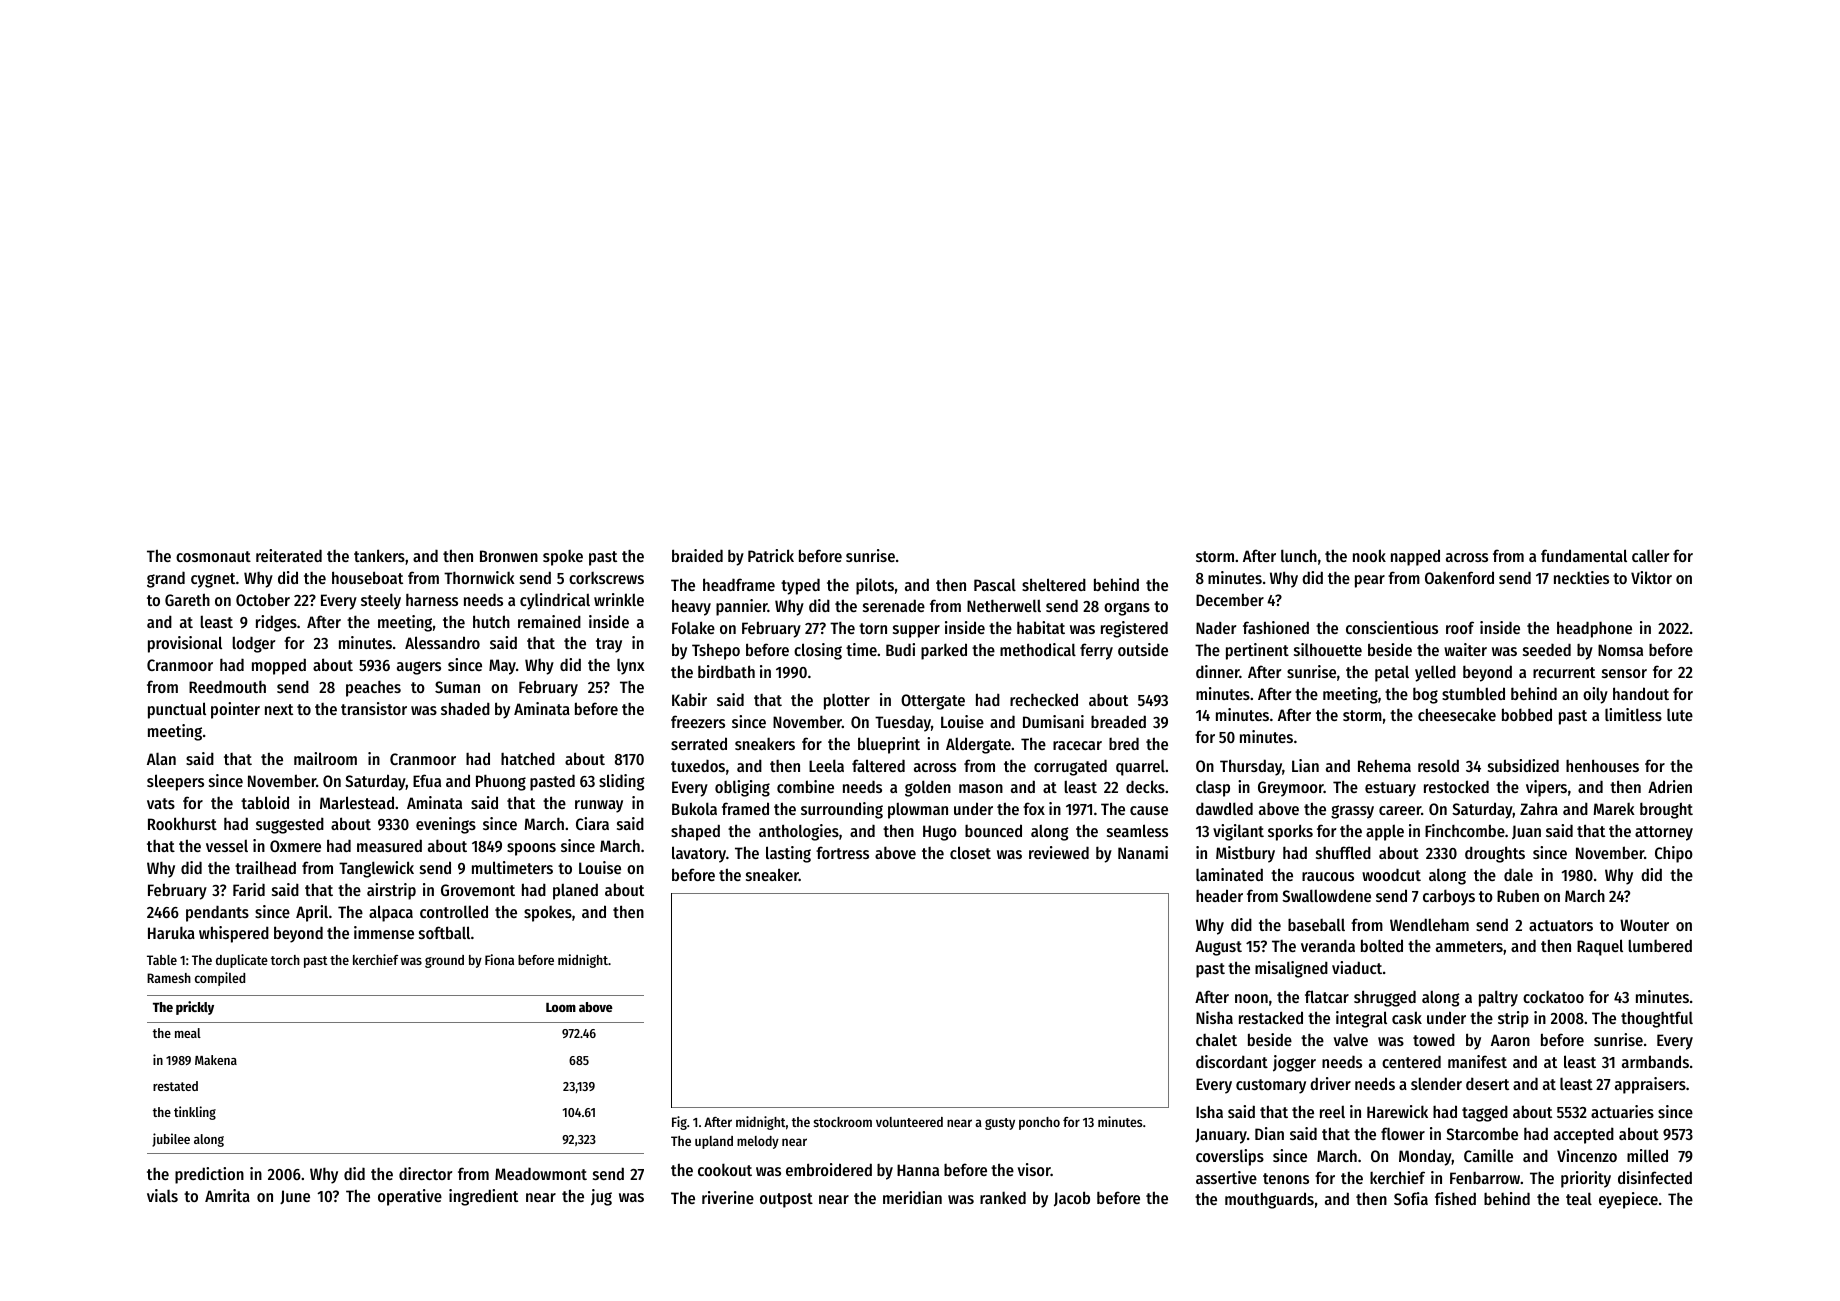 The image size is (1840, 1301). Describe the element at coordinates (1602, 765) in the screenshot. I see `henhouses` at that location.
